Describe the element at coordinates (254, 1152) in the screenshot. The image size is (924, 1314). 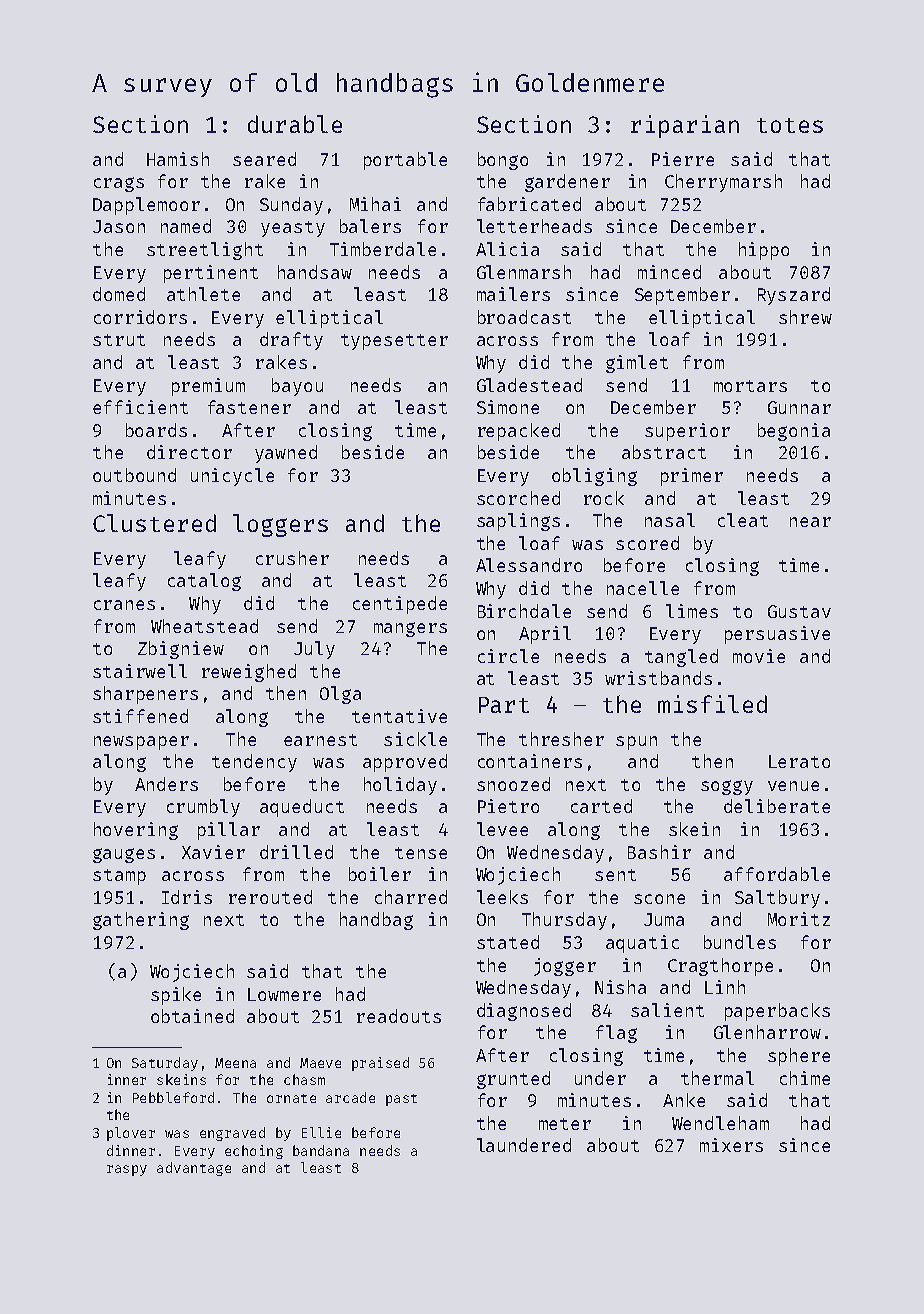
I see `echoing` at that location.
